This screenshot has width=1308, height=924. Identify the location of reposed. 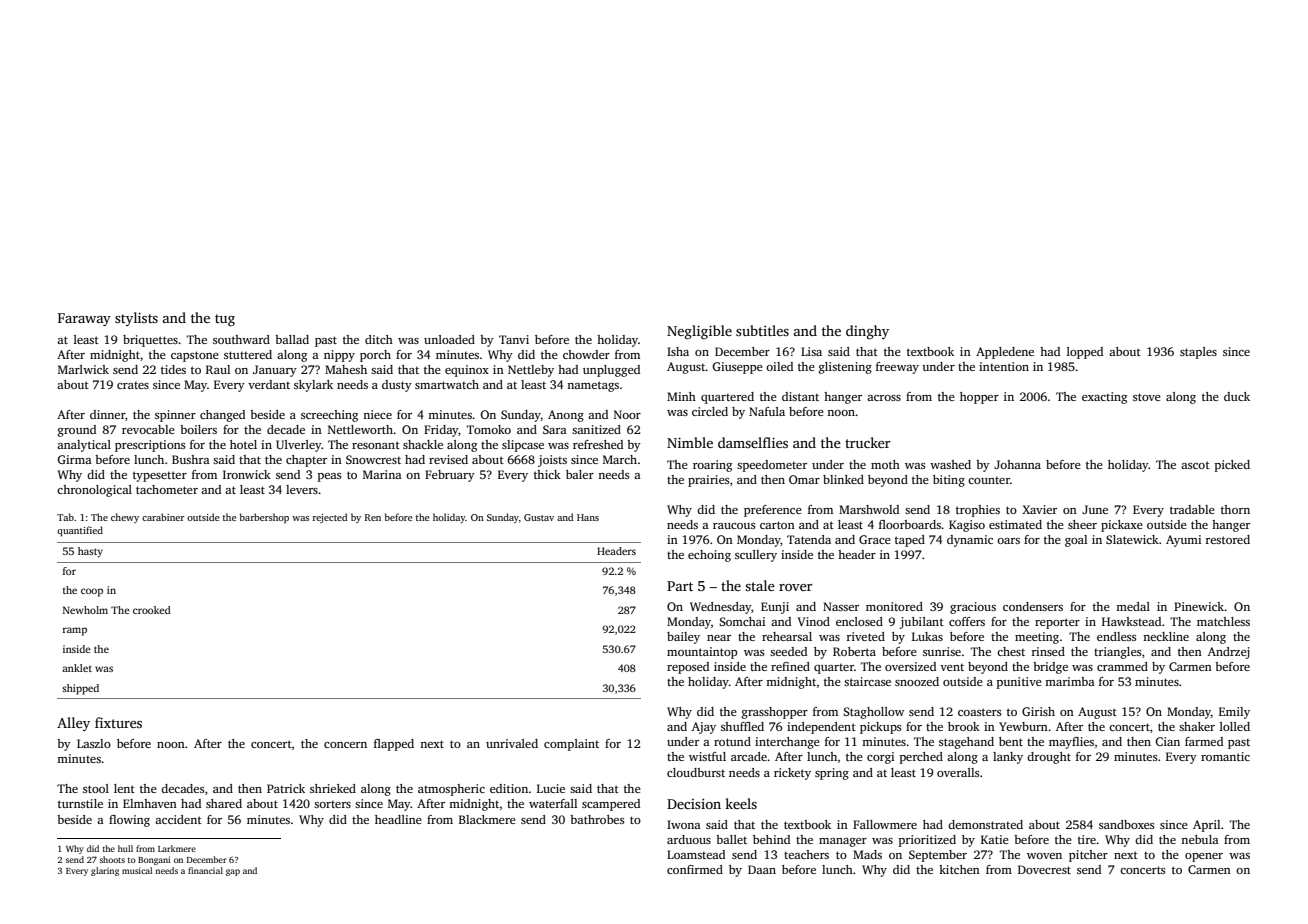
(688, 668).
